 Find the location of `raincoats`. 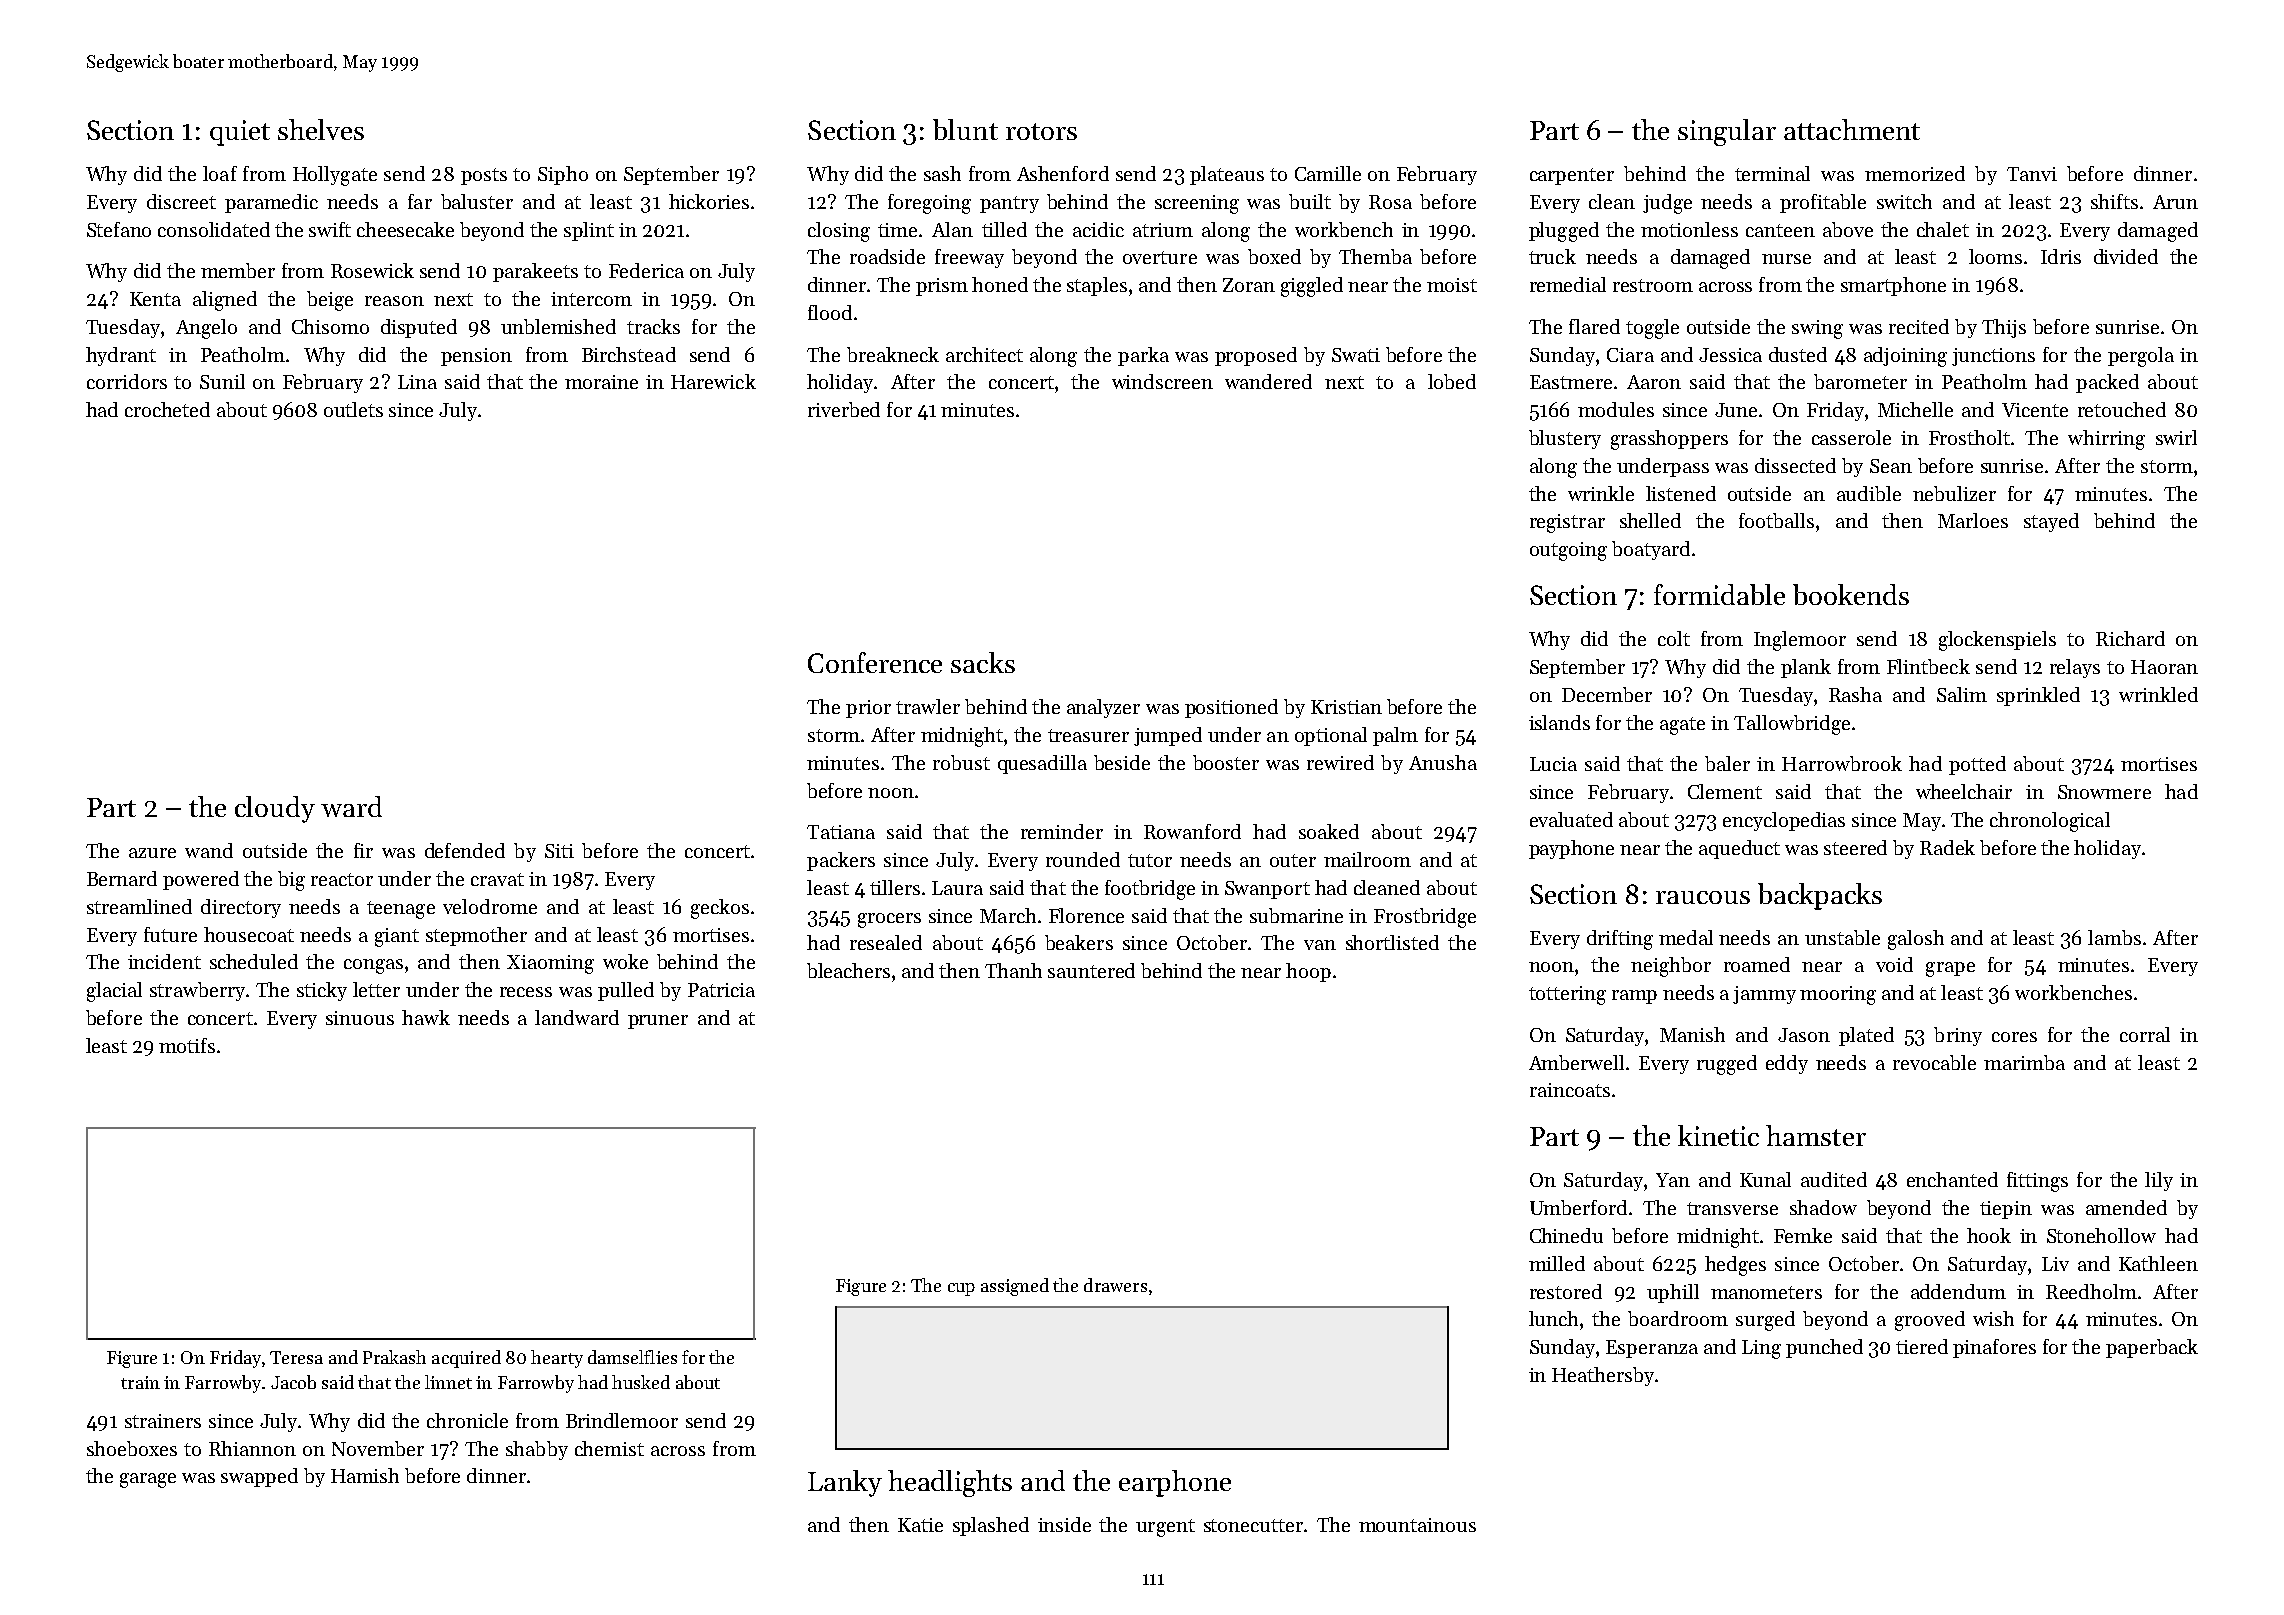

raincoats is located at coordinates (1570, 1090).
